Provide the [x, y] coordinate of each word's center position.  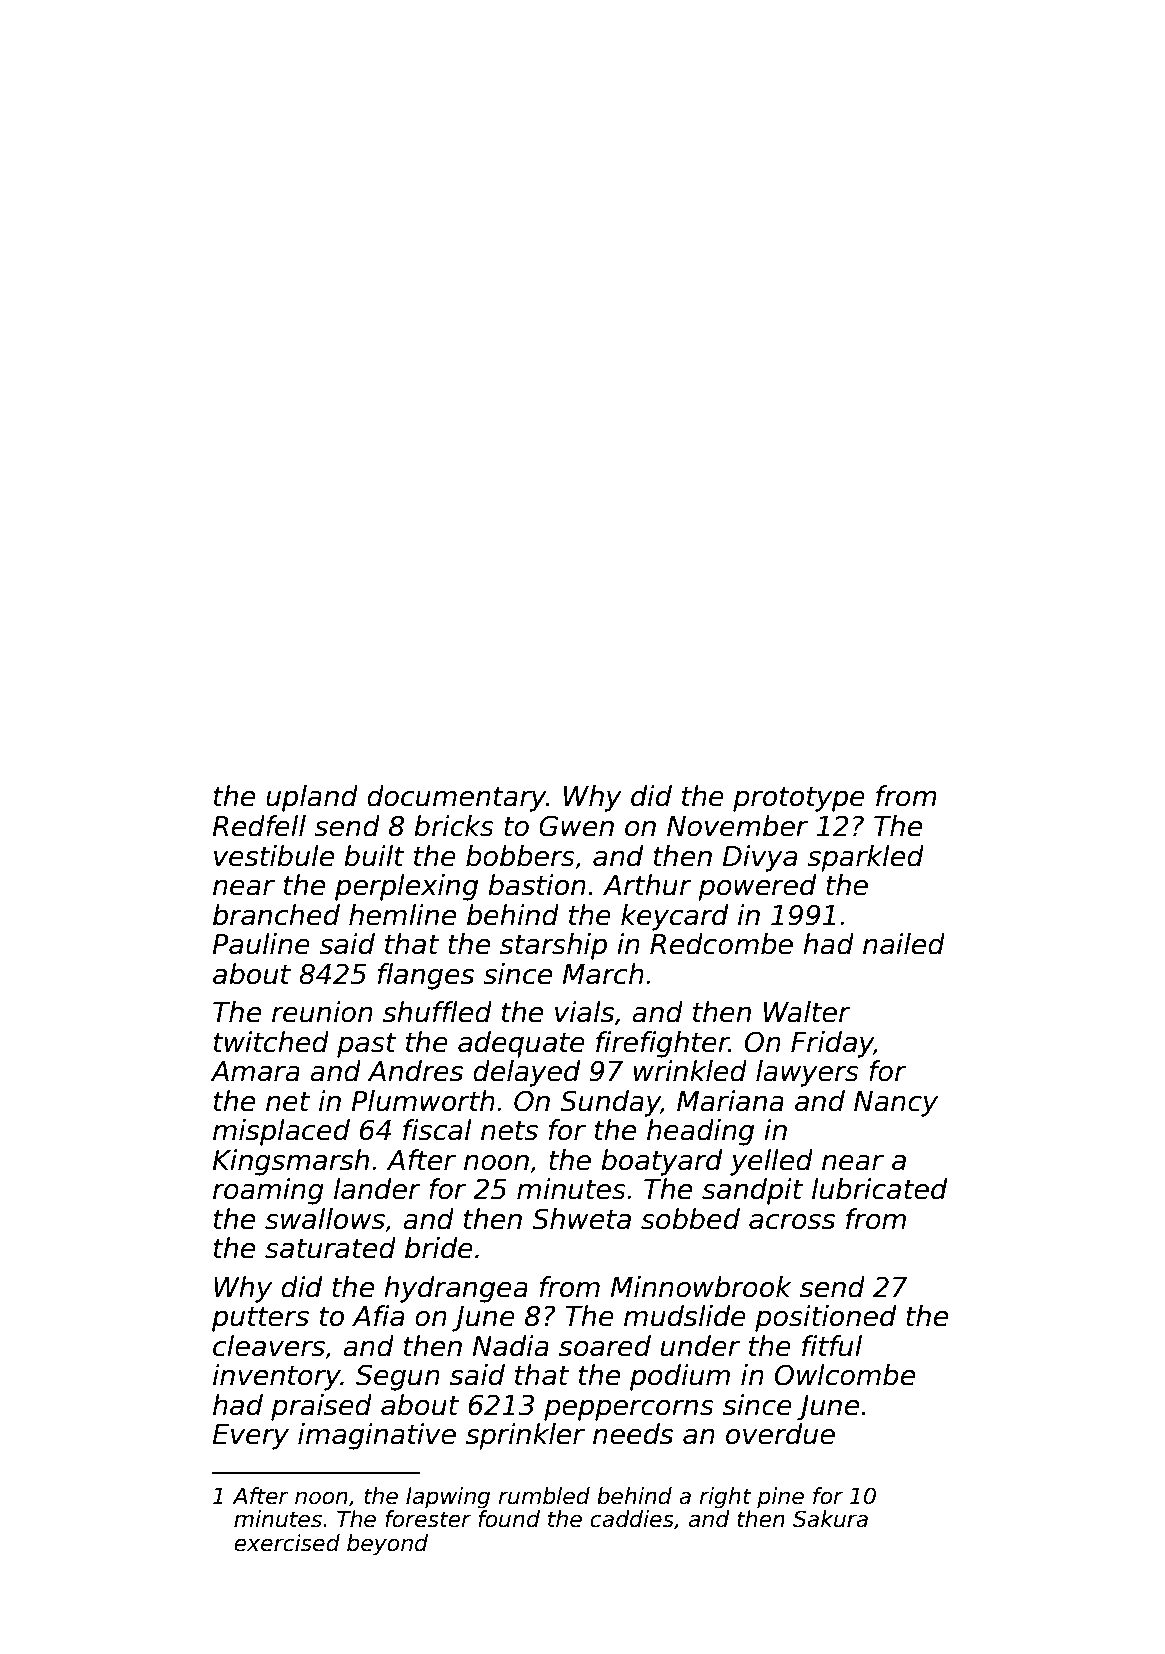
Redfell [259, 826]
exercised [287, 1543]
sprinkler [525, 1436]
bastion [537, 885]
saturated [330, 1248]
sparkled [865, 858]
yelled [771, 1162]
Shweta [581, 1219]
